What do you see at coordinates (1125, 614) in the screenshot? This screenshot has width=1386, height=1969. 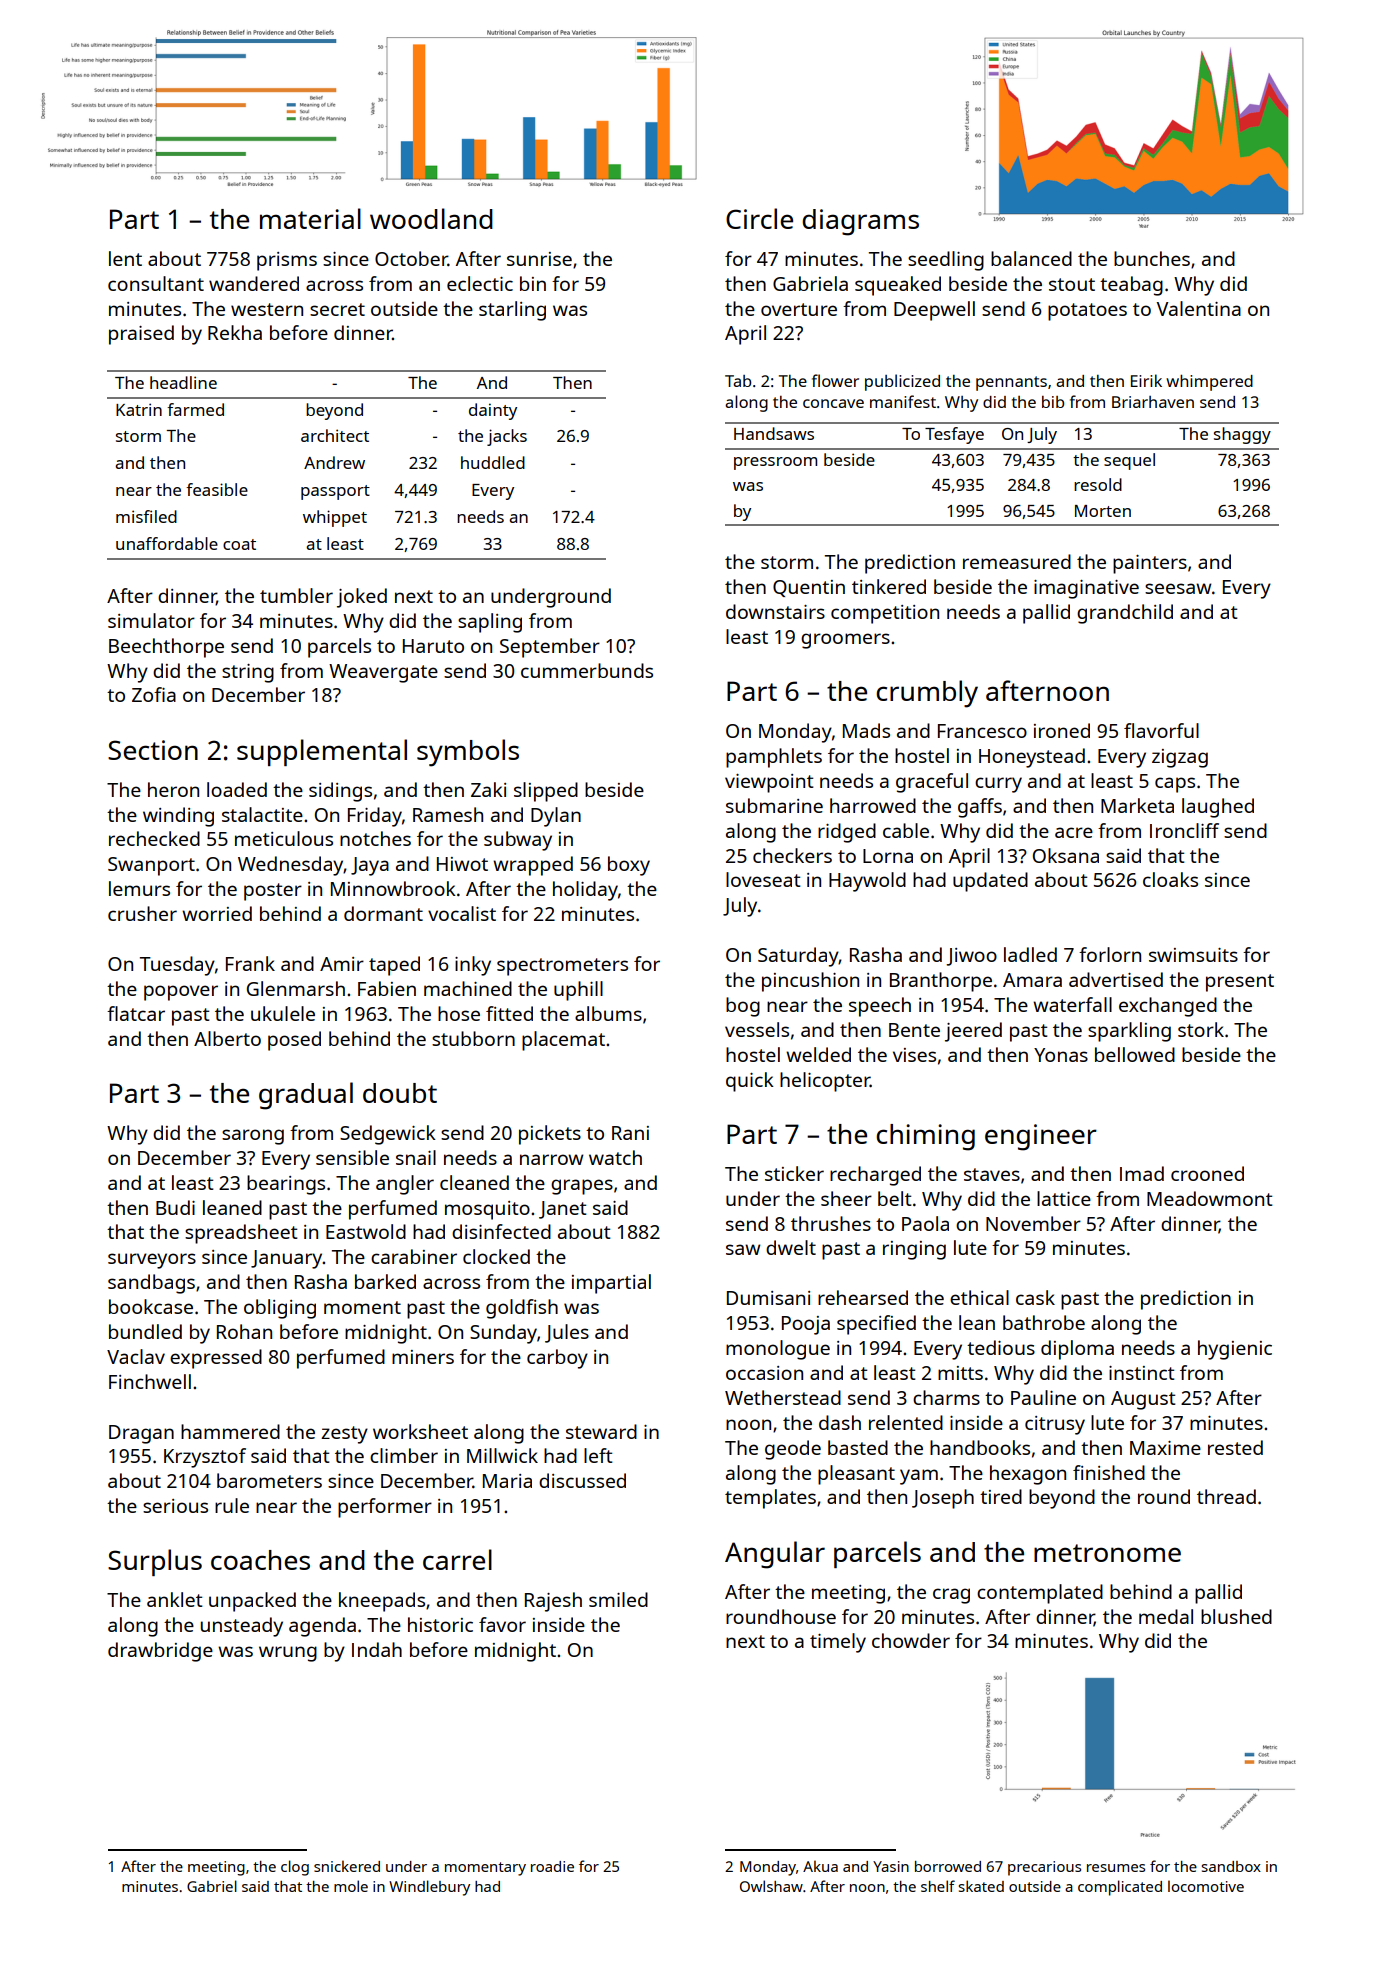 I see `grandchild` at bounding box center [1125, 614].
